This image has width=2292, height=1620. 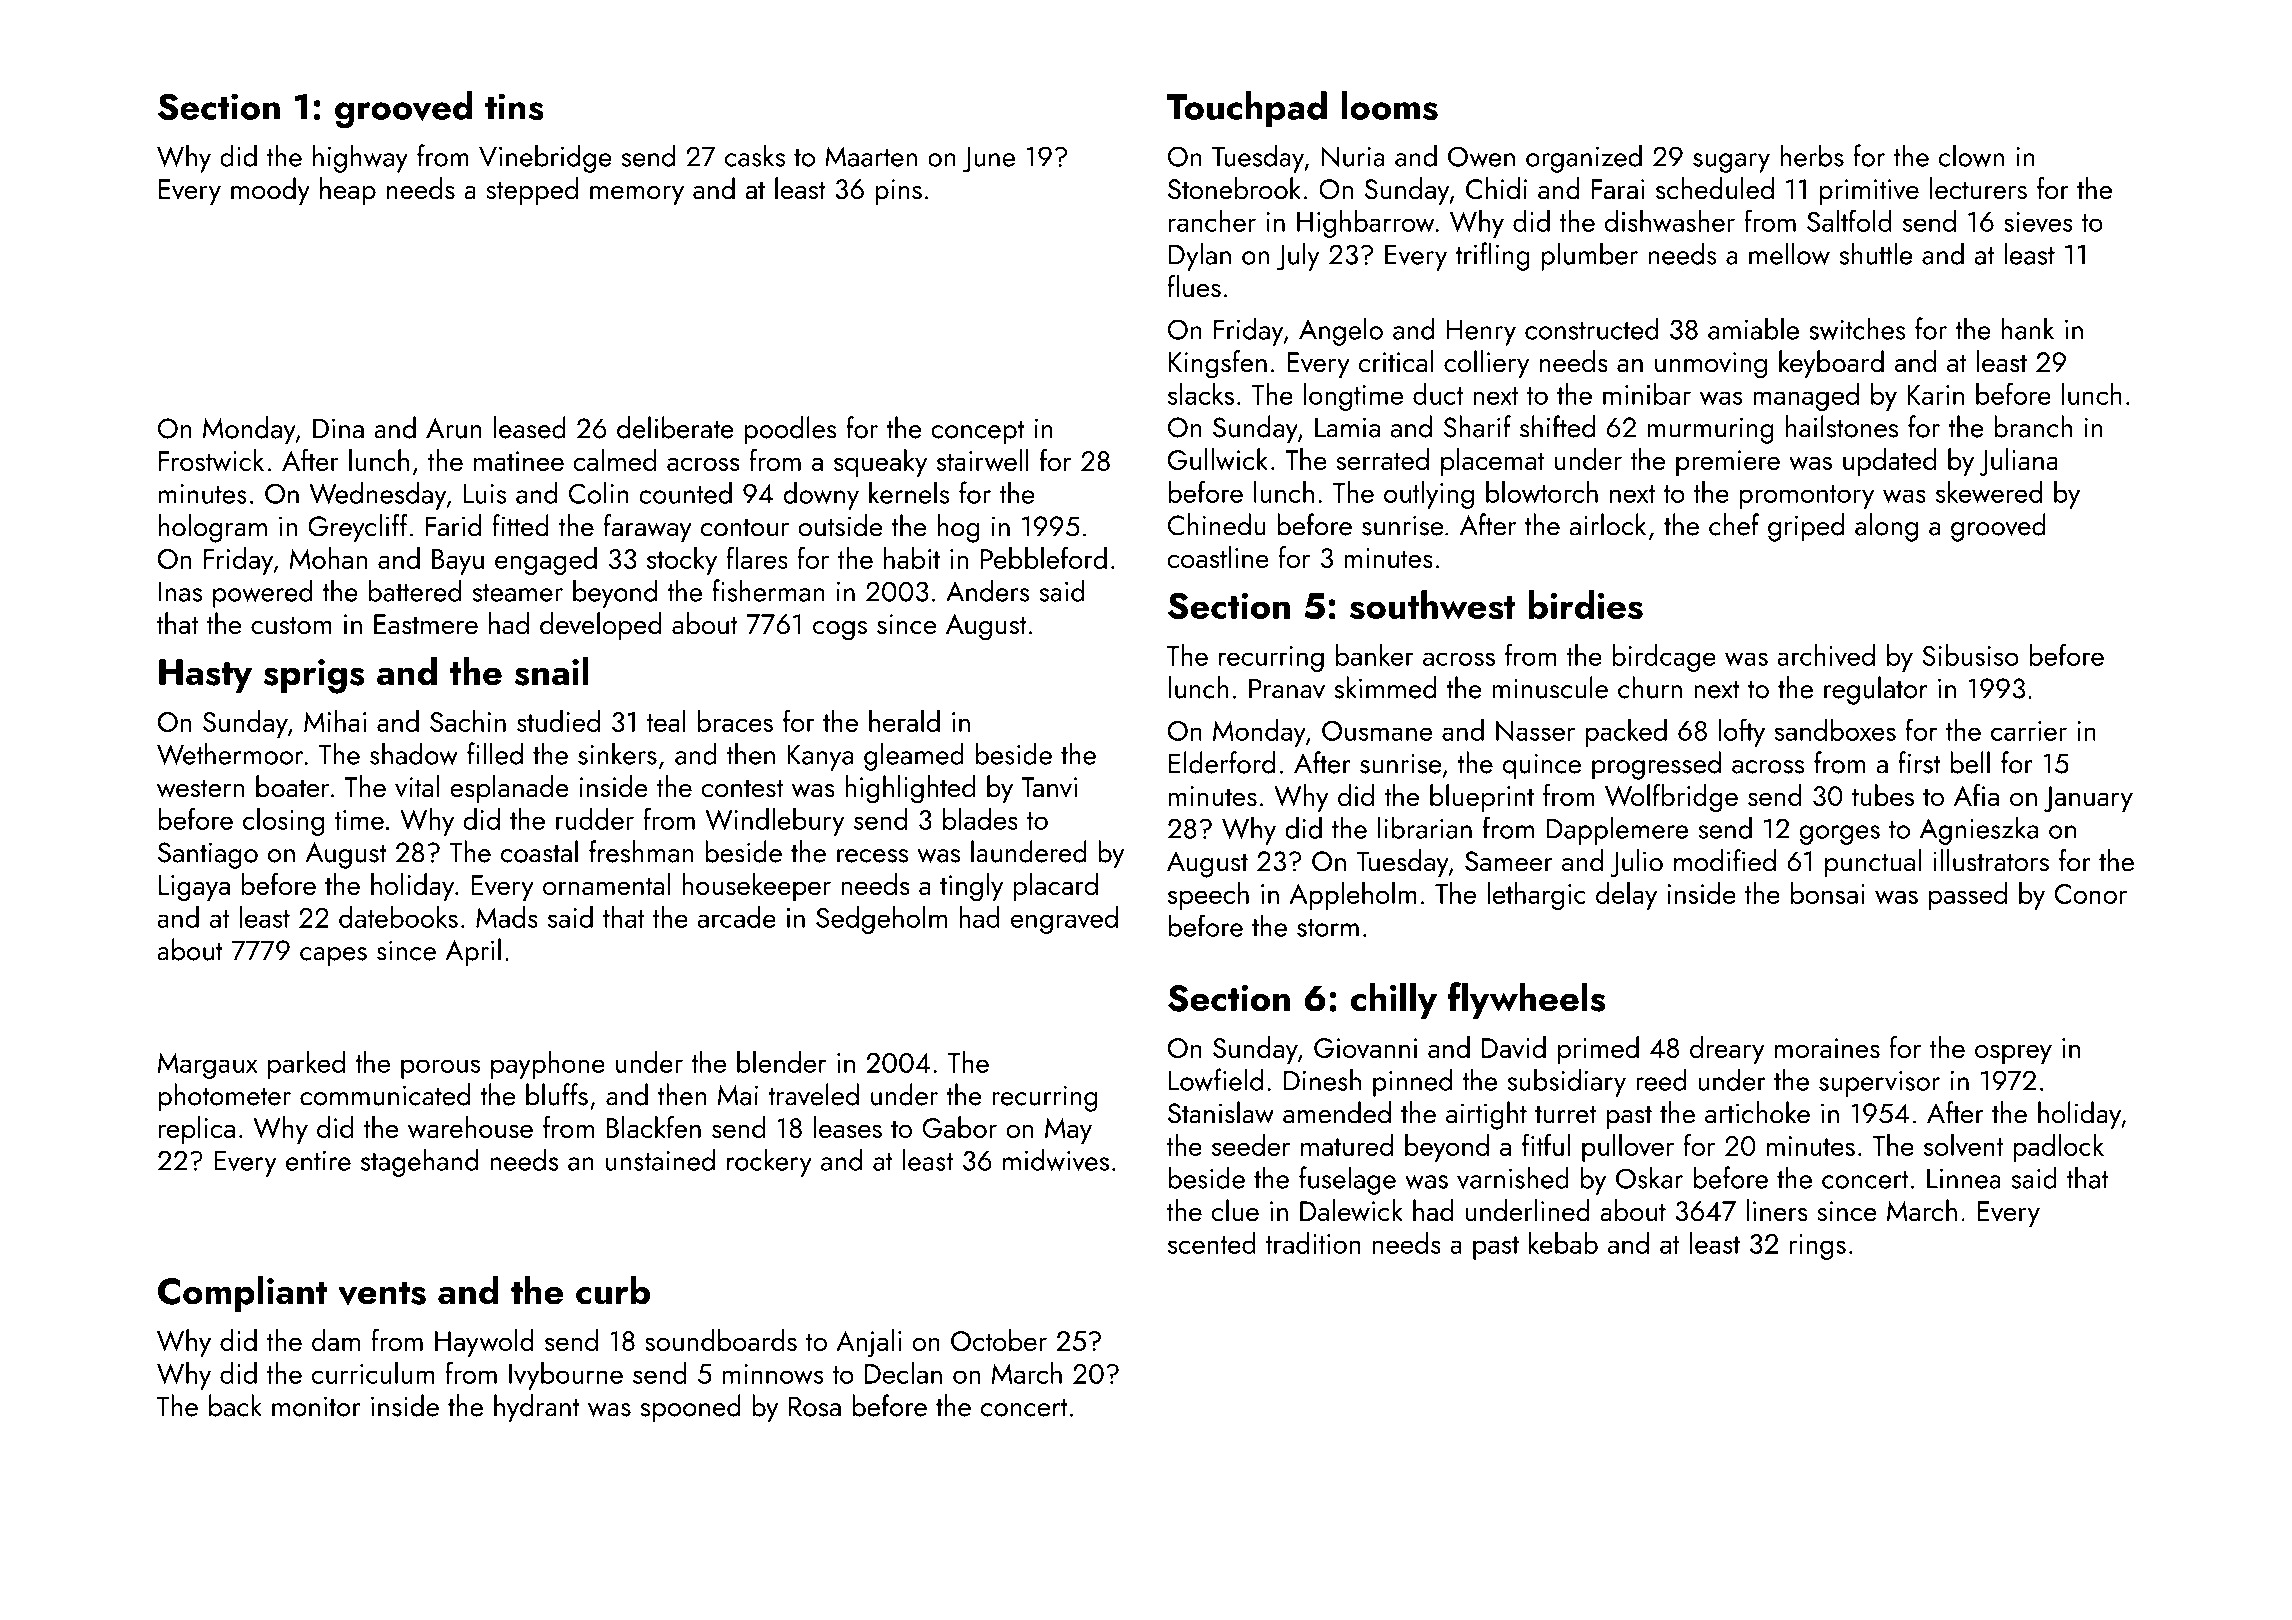 What do you see at coordinates (813, 1094) in the image?
I see `traveled` at bounding box center [813, 1094].
